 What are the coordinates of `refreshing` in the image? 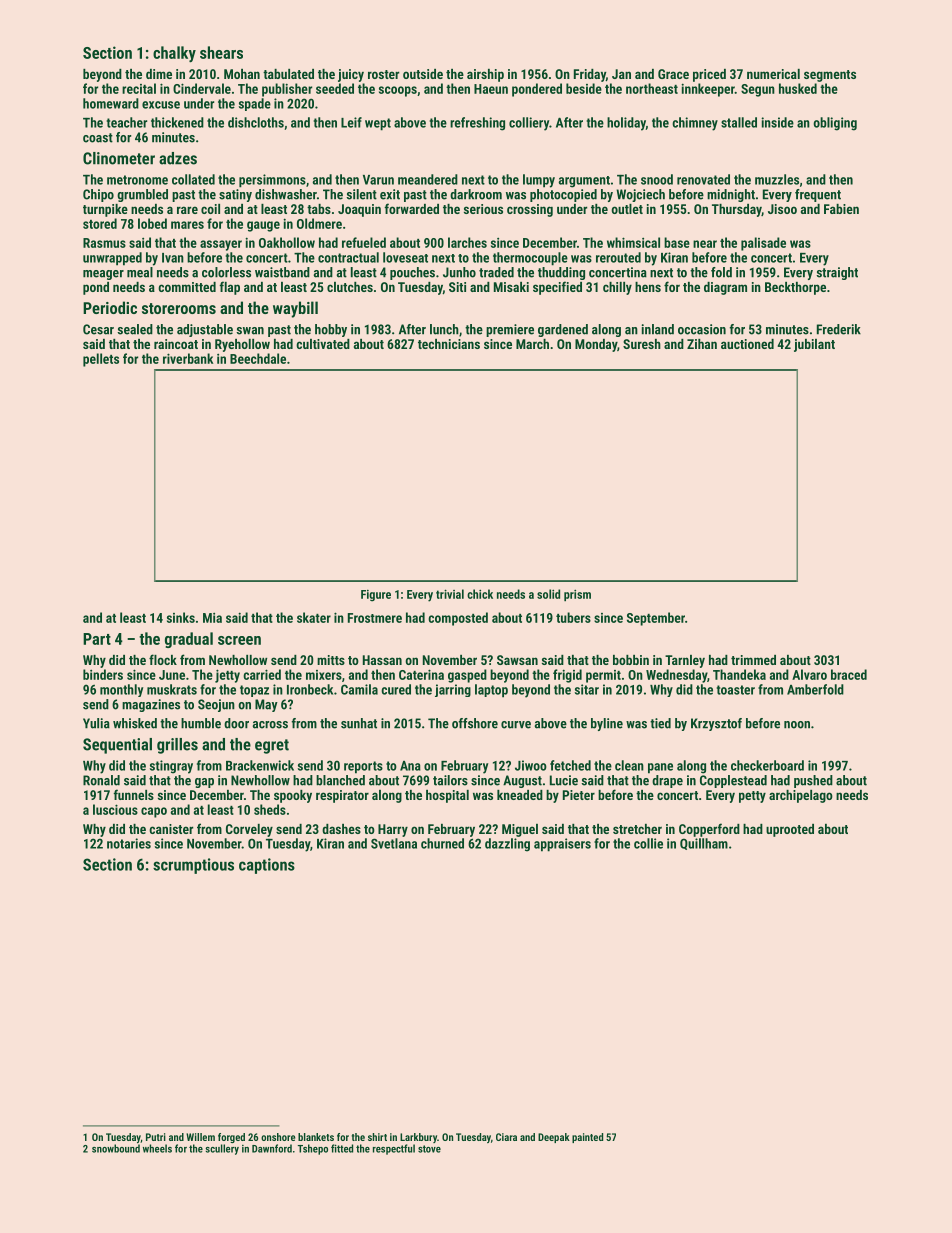 It's located at (477, 124).
